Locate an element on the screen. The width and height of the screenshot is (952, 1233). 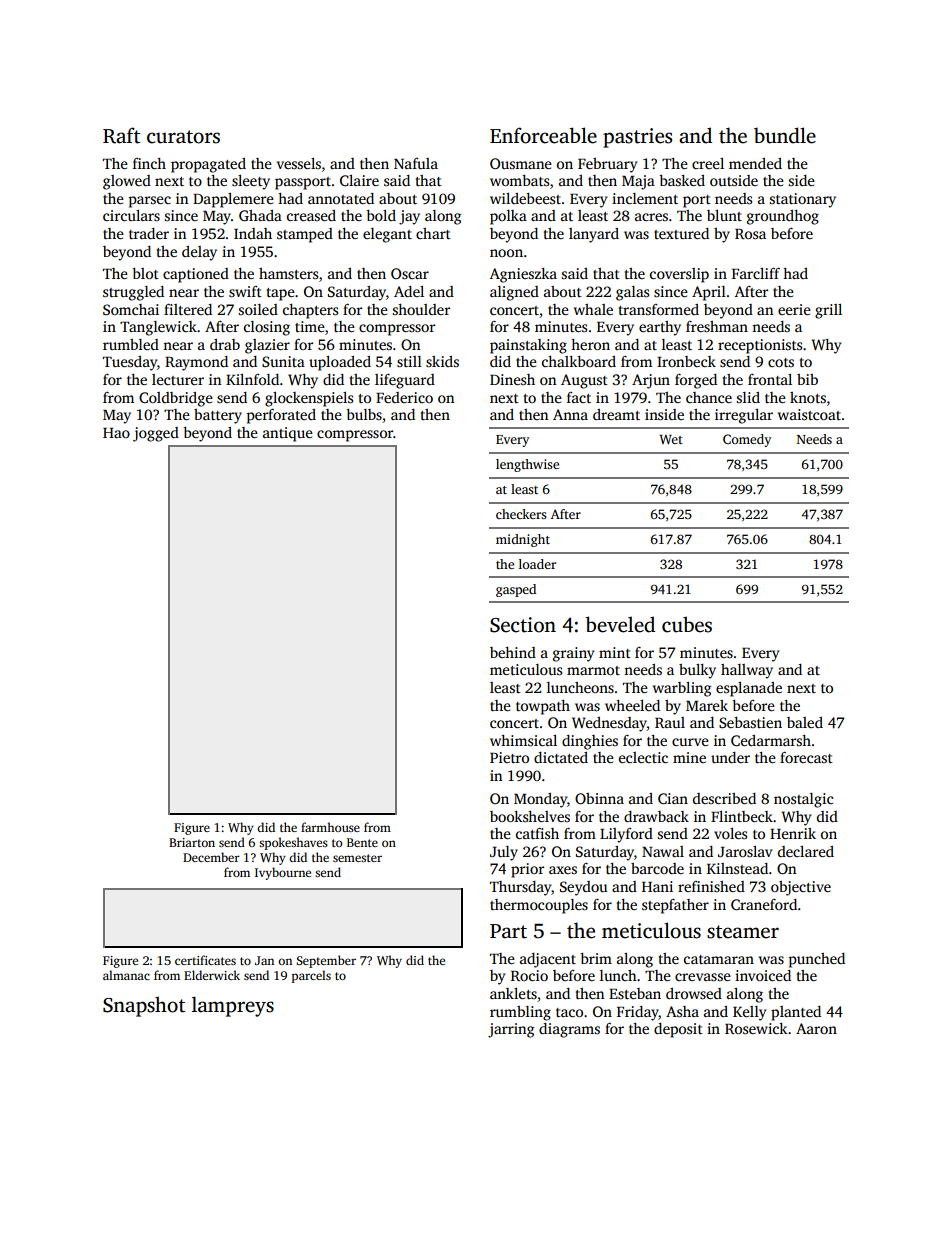
voles is located at coordinates (730, 833).
